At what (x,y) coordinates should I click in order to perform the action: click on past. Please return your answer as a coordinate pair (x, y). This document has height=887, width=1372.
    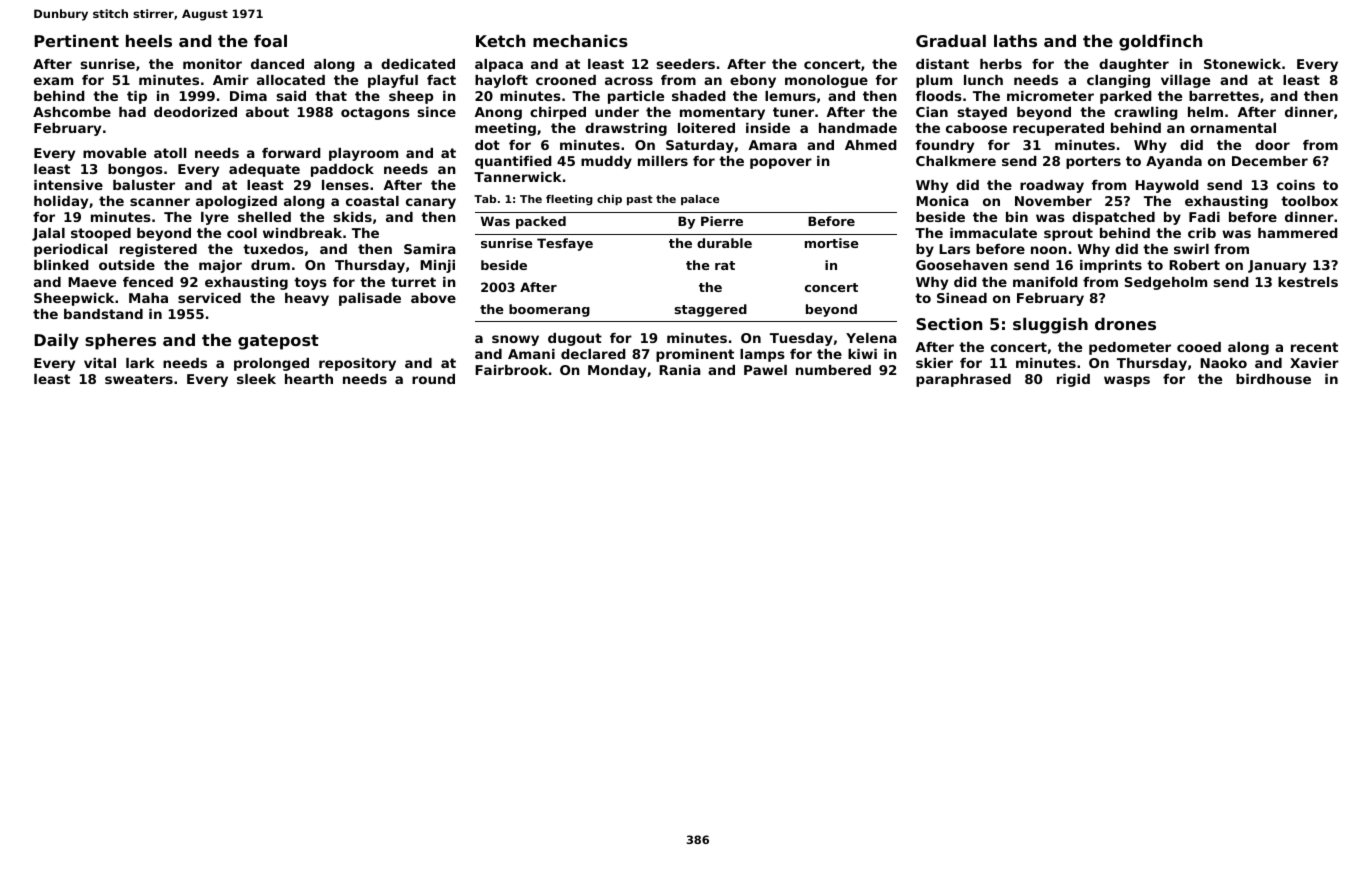
    Looking at the image, I should click on (640, 200).
